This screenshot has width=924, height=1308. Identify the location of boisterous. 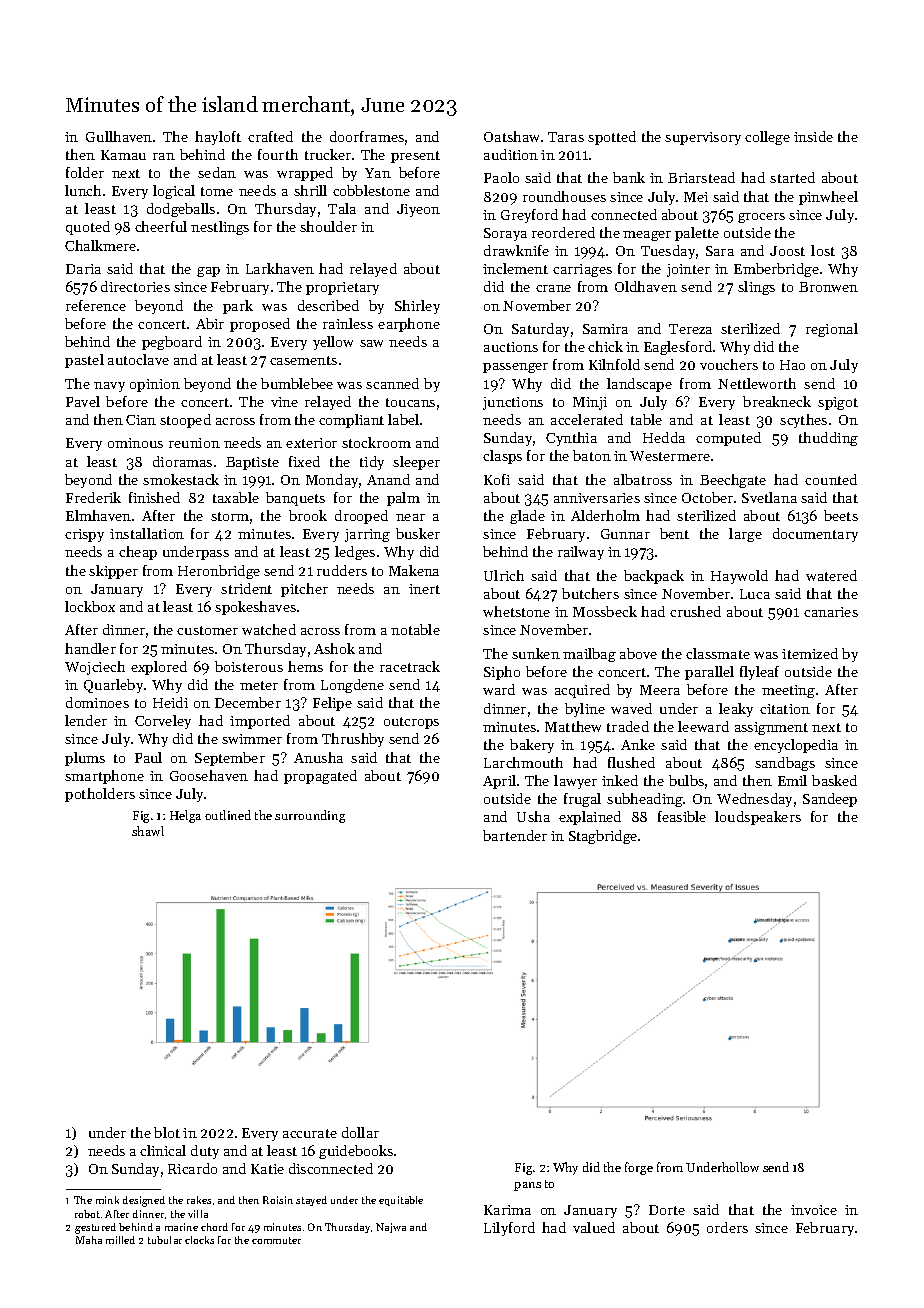
(249, 666).
